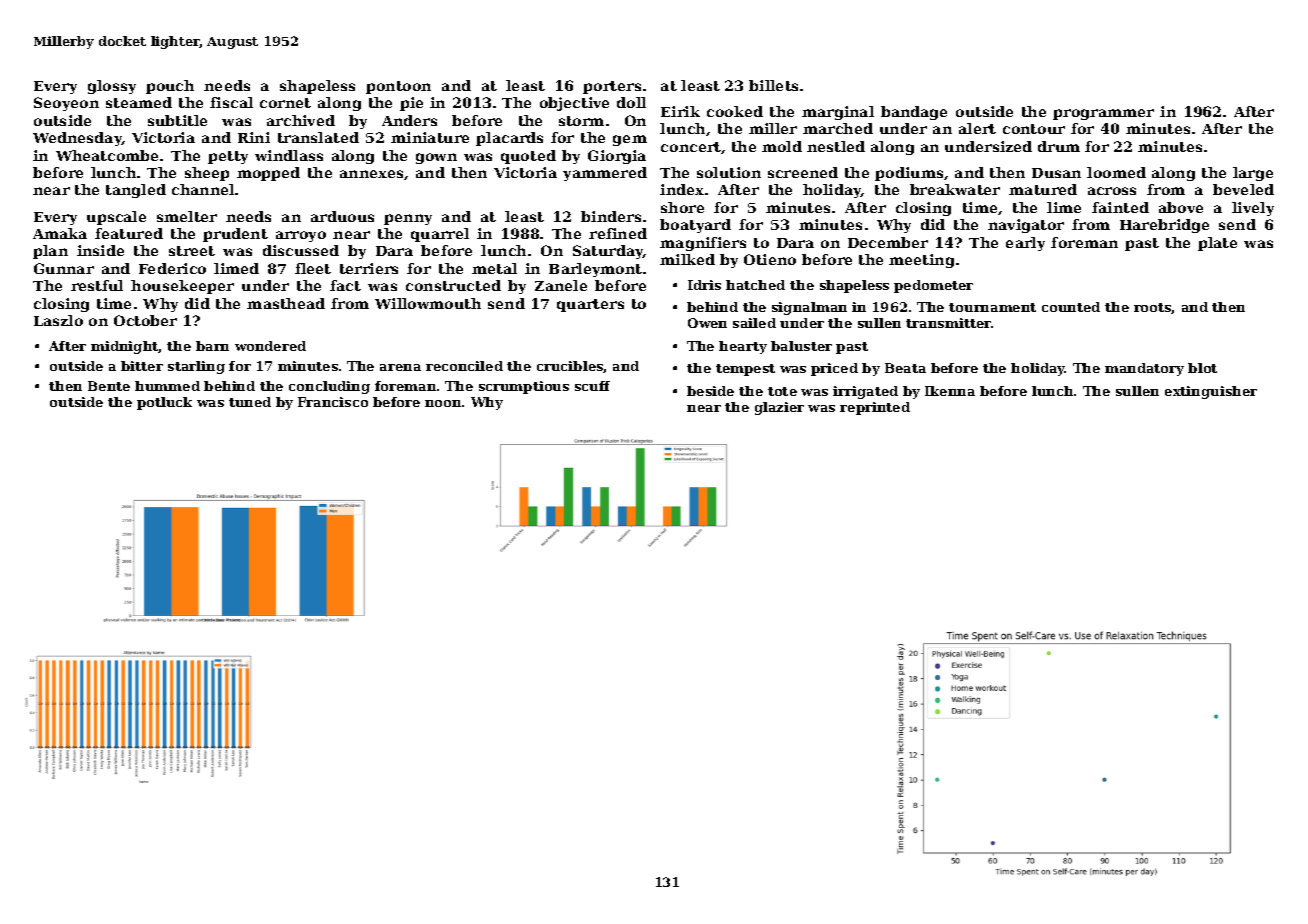 The width and height of the screenshot is (1308, 924). What do you see at coordinates (745, 370) in the screenshot?
I see `tempest` at bounding box center [745, 370].
